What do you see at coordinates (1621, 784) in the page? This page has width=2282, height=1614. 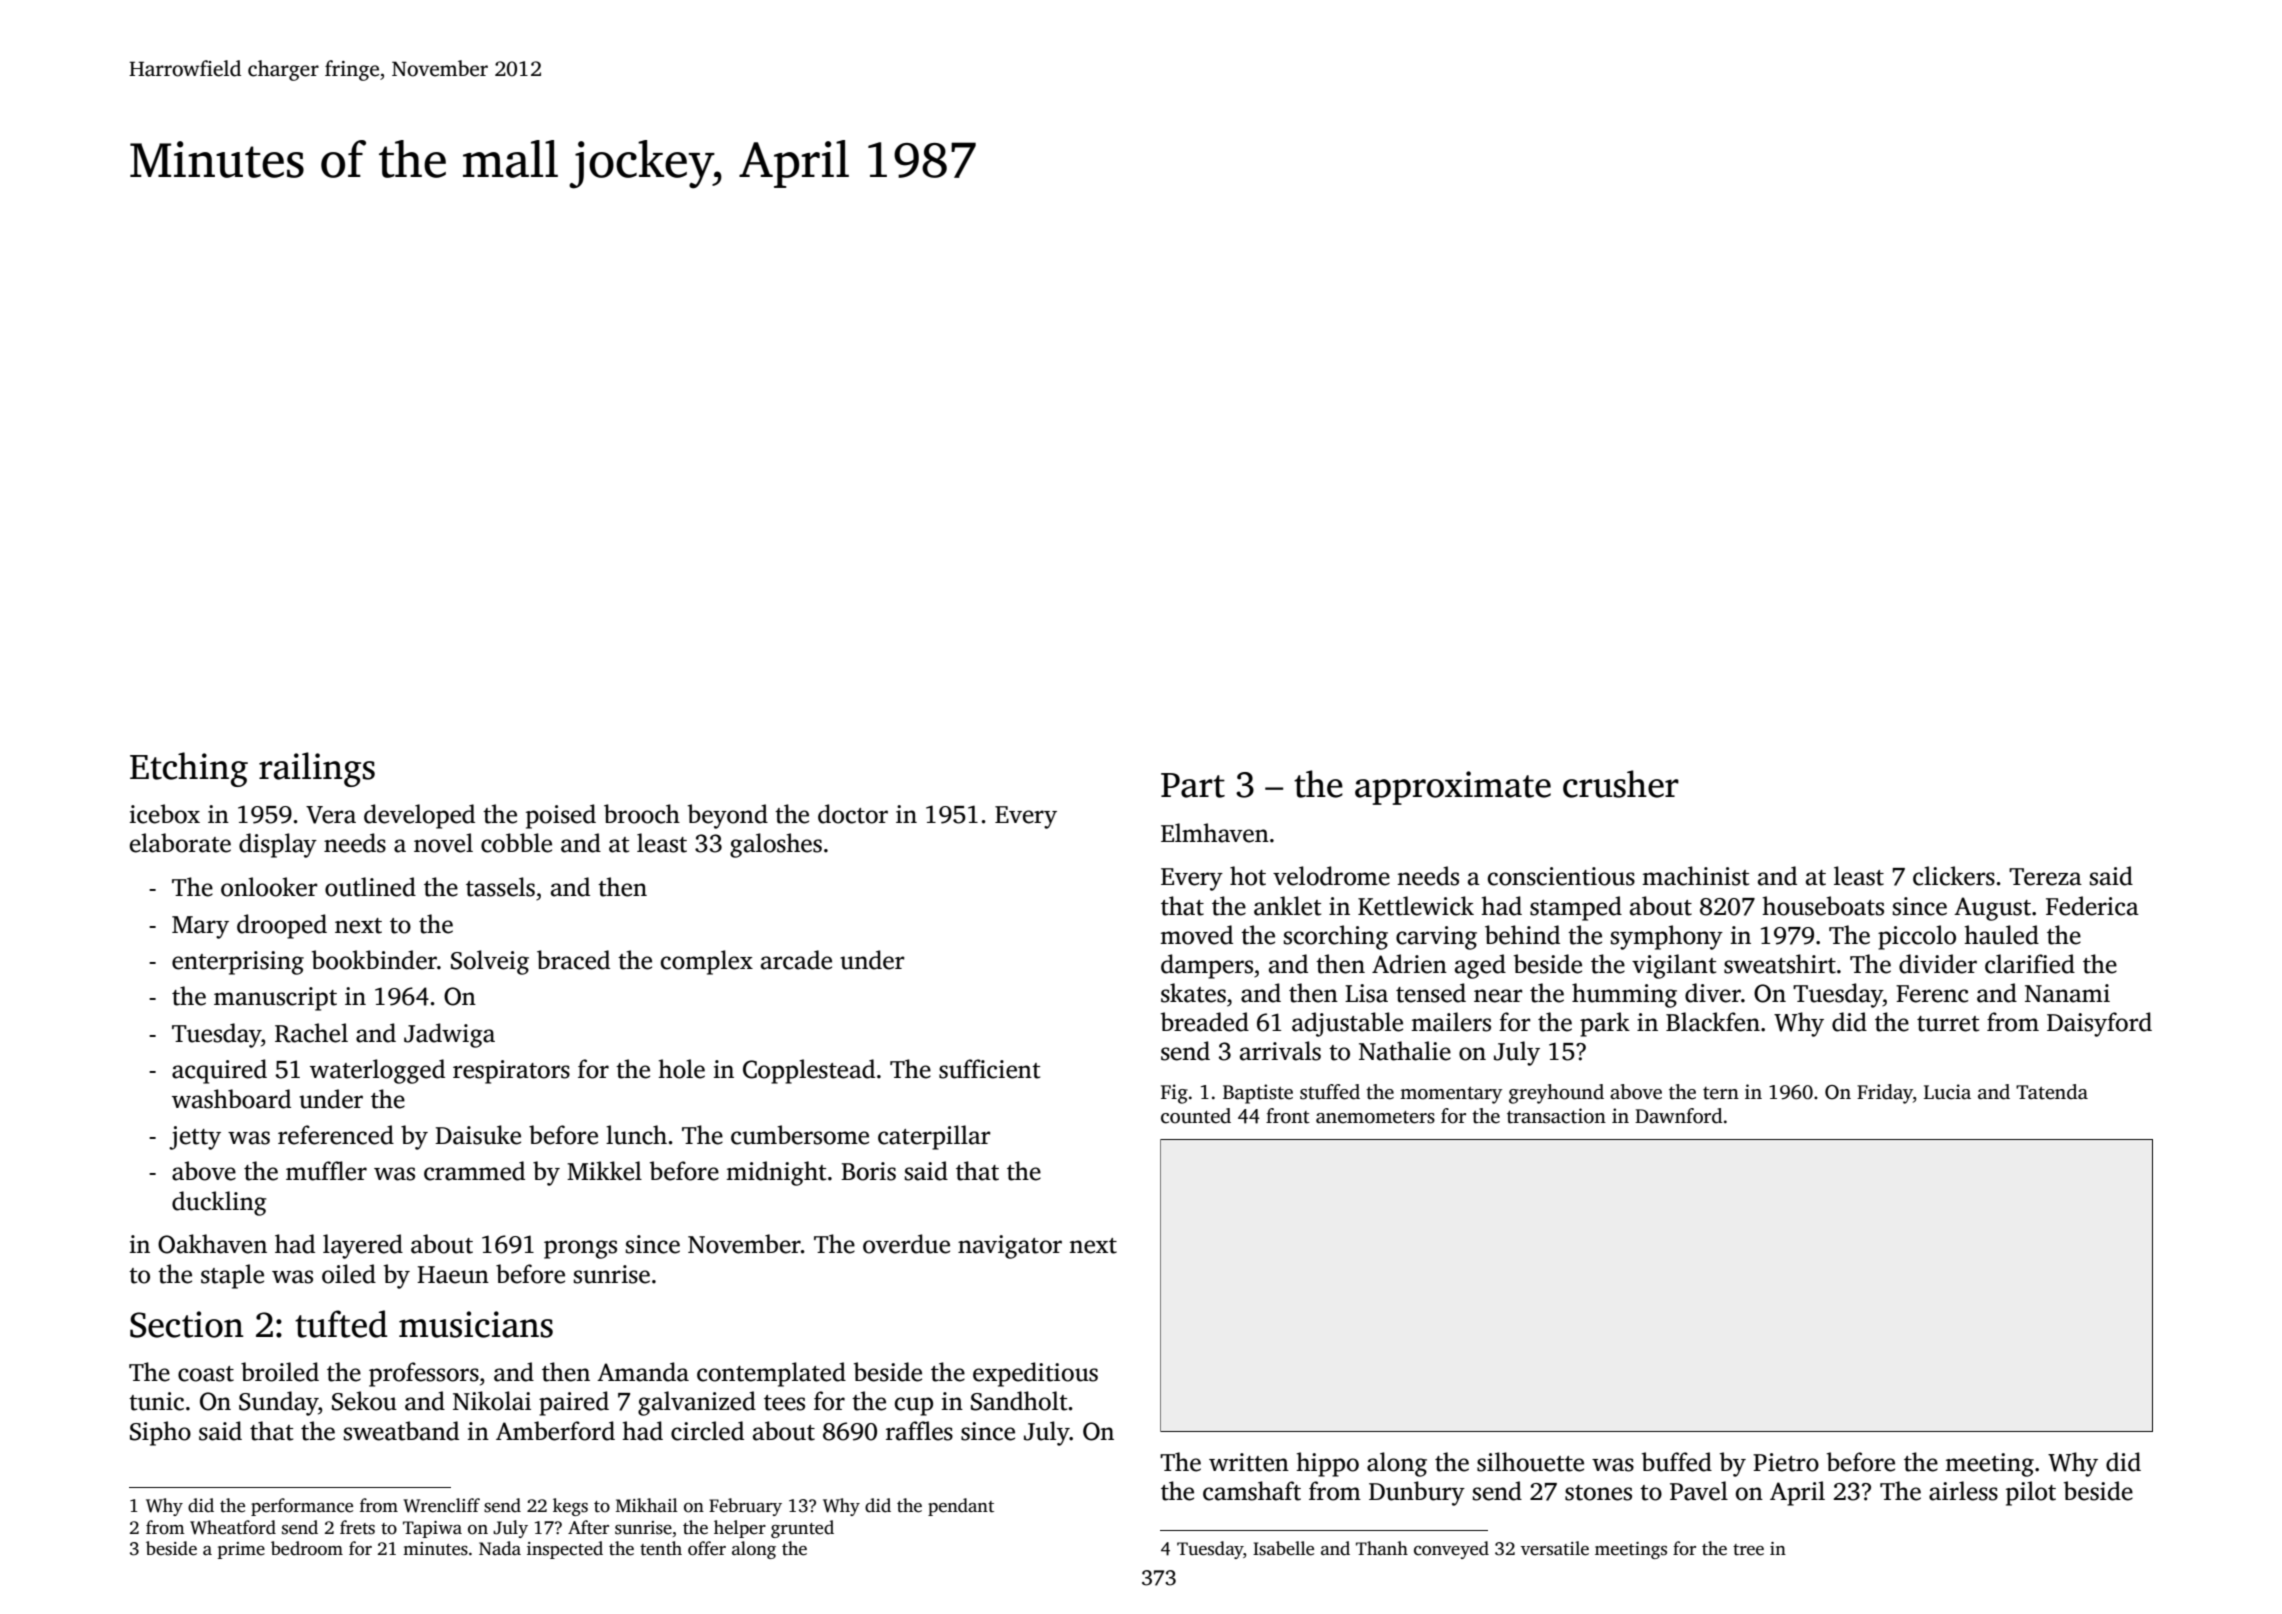 I see `crusher` at bounding box center [1621, 784].
